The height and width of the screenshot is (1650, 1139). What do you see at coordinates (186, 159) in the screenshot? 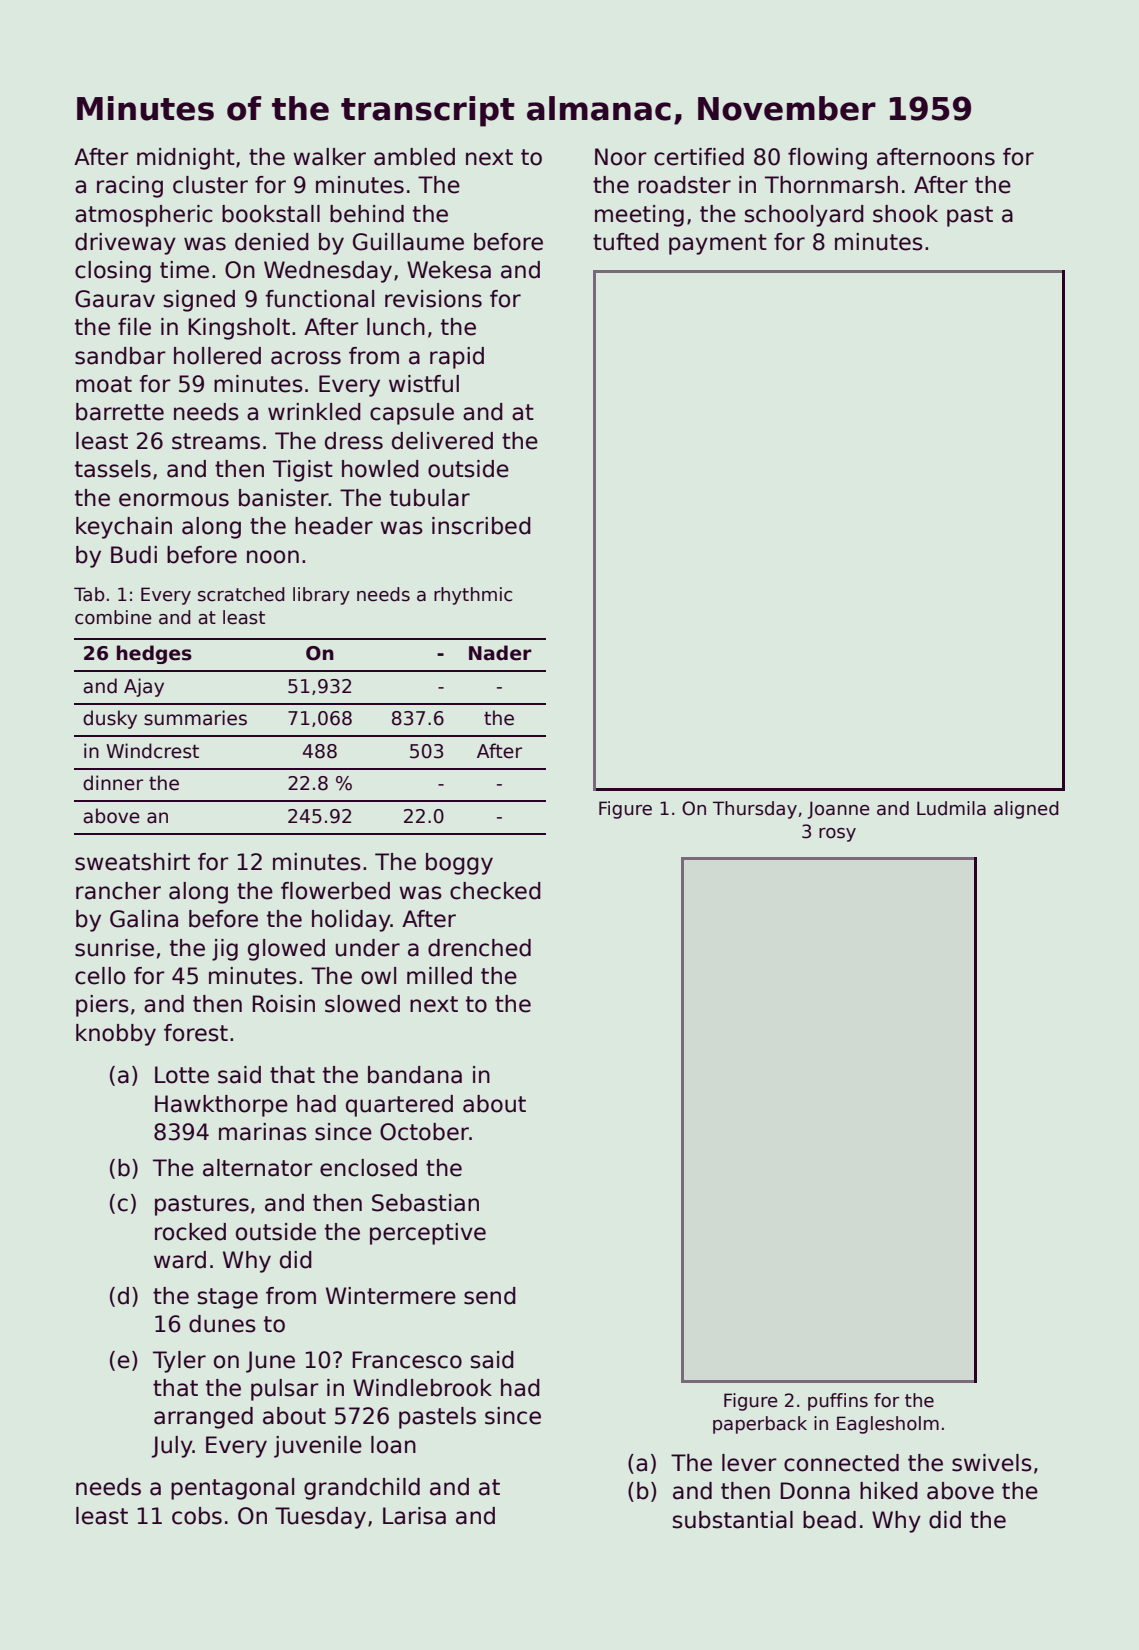
I see `midnight` at bounding box center [186, 159].
